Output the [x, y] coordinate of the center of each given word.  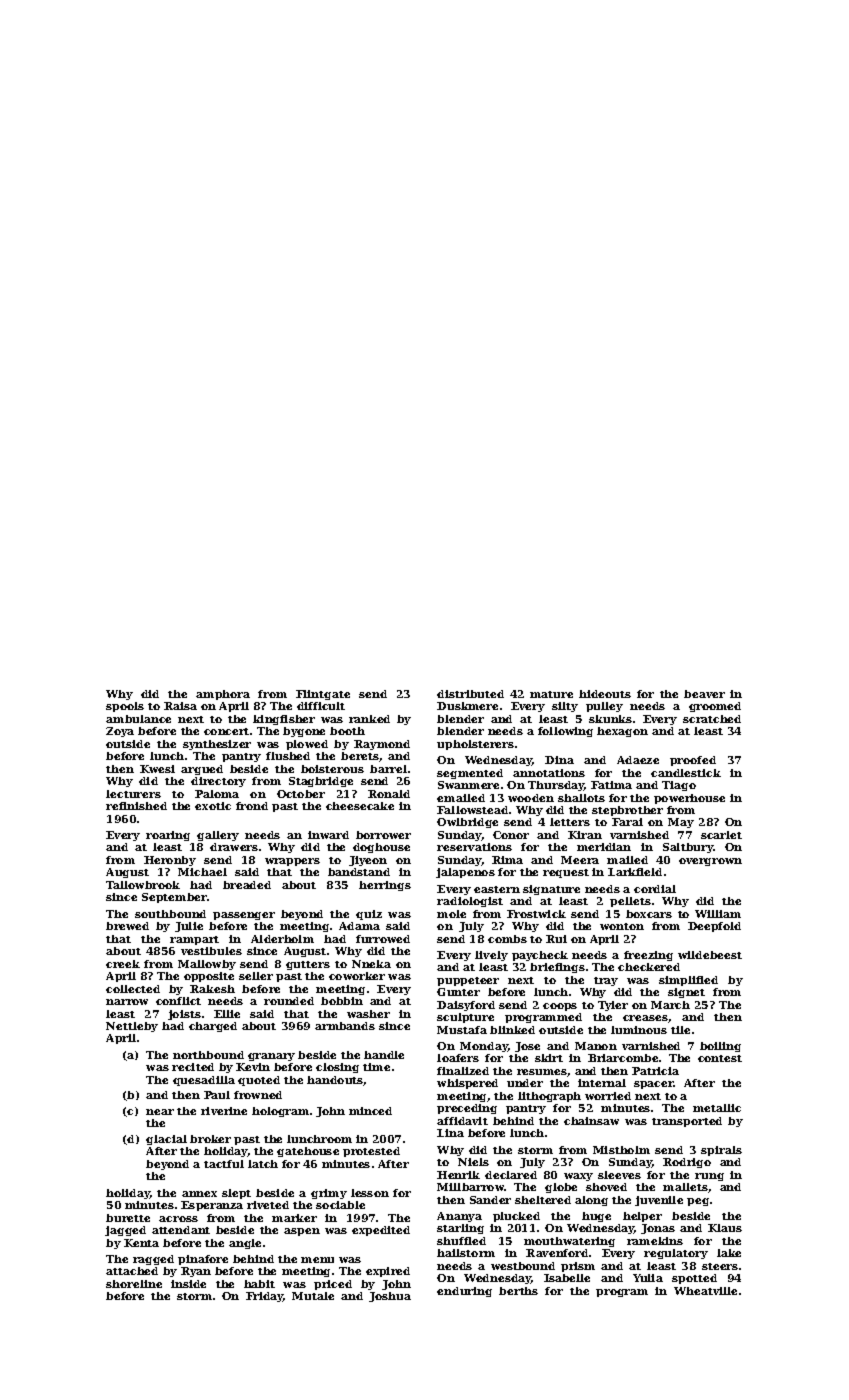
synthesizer [217, 745]
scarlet [721, 835]
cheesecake [360, 806]
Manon [596, 1046]
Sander [490, 1200]
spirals [721, 1151]
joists [184, 1015]
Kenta [141, 1243]
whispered [467, 1084]
